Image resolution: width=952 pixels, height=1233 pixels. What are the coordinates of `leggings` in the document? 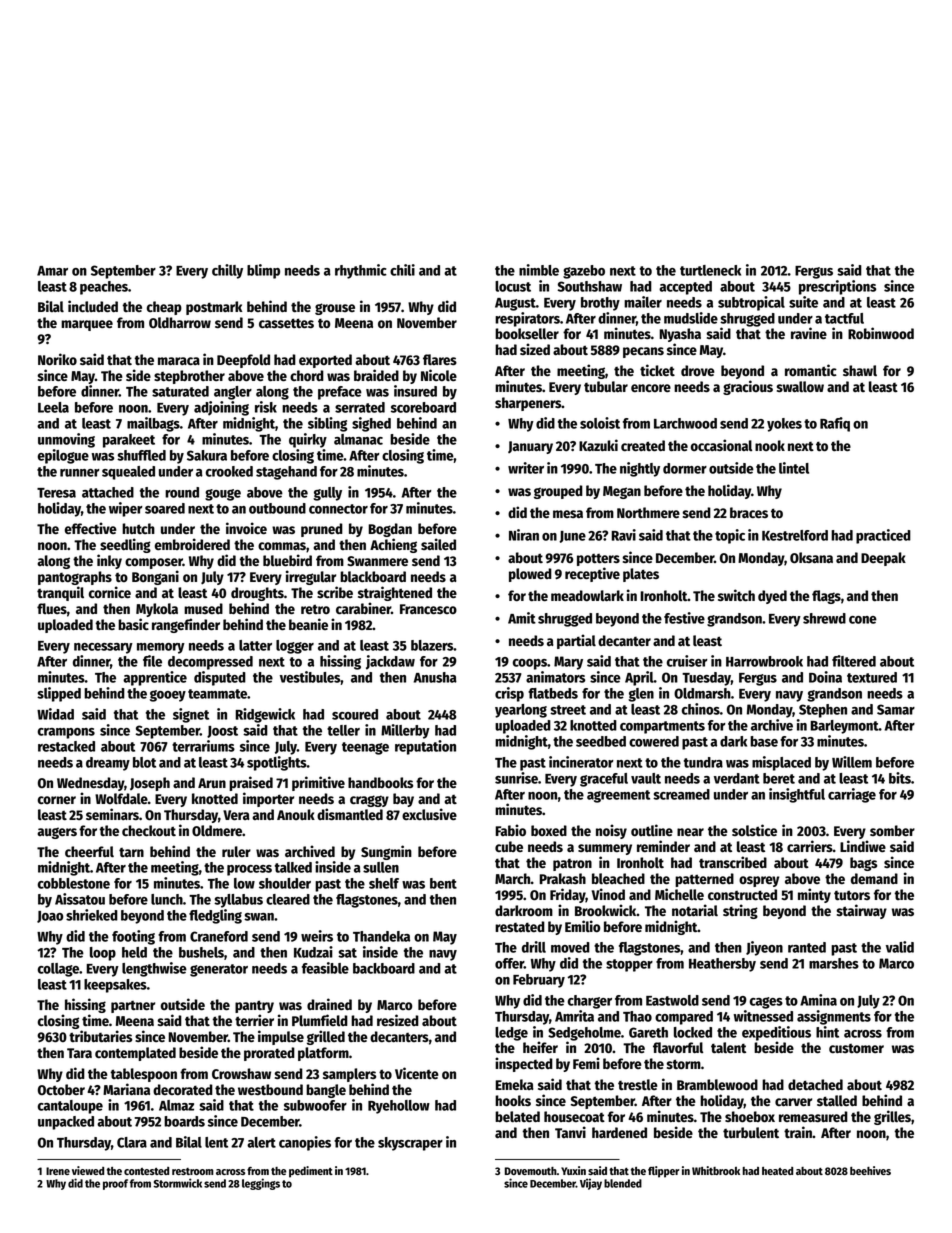 It's located at (261, 1184).
